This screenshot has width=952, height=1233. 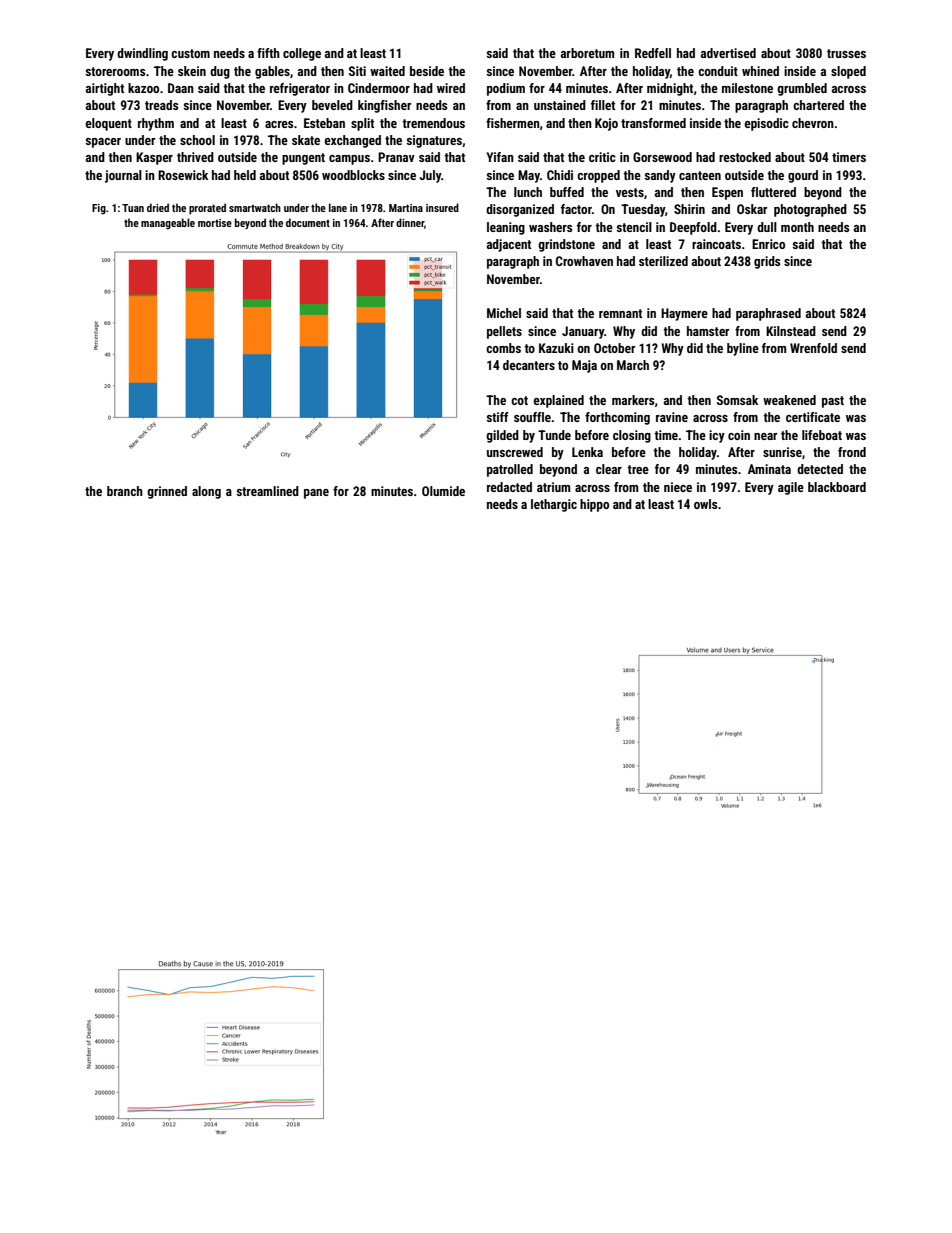 I want to click on Crowhaven, so click(x=584, y=261).
